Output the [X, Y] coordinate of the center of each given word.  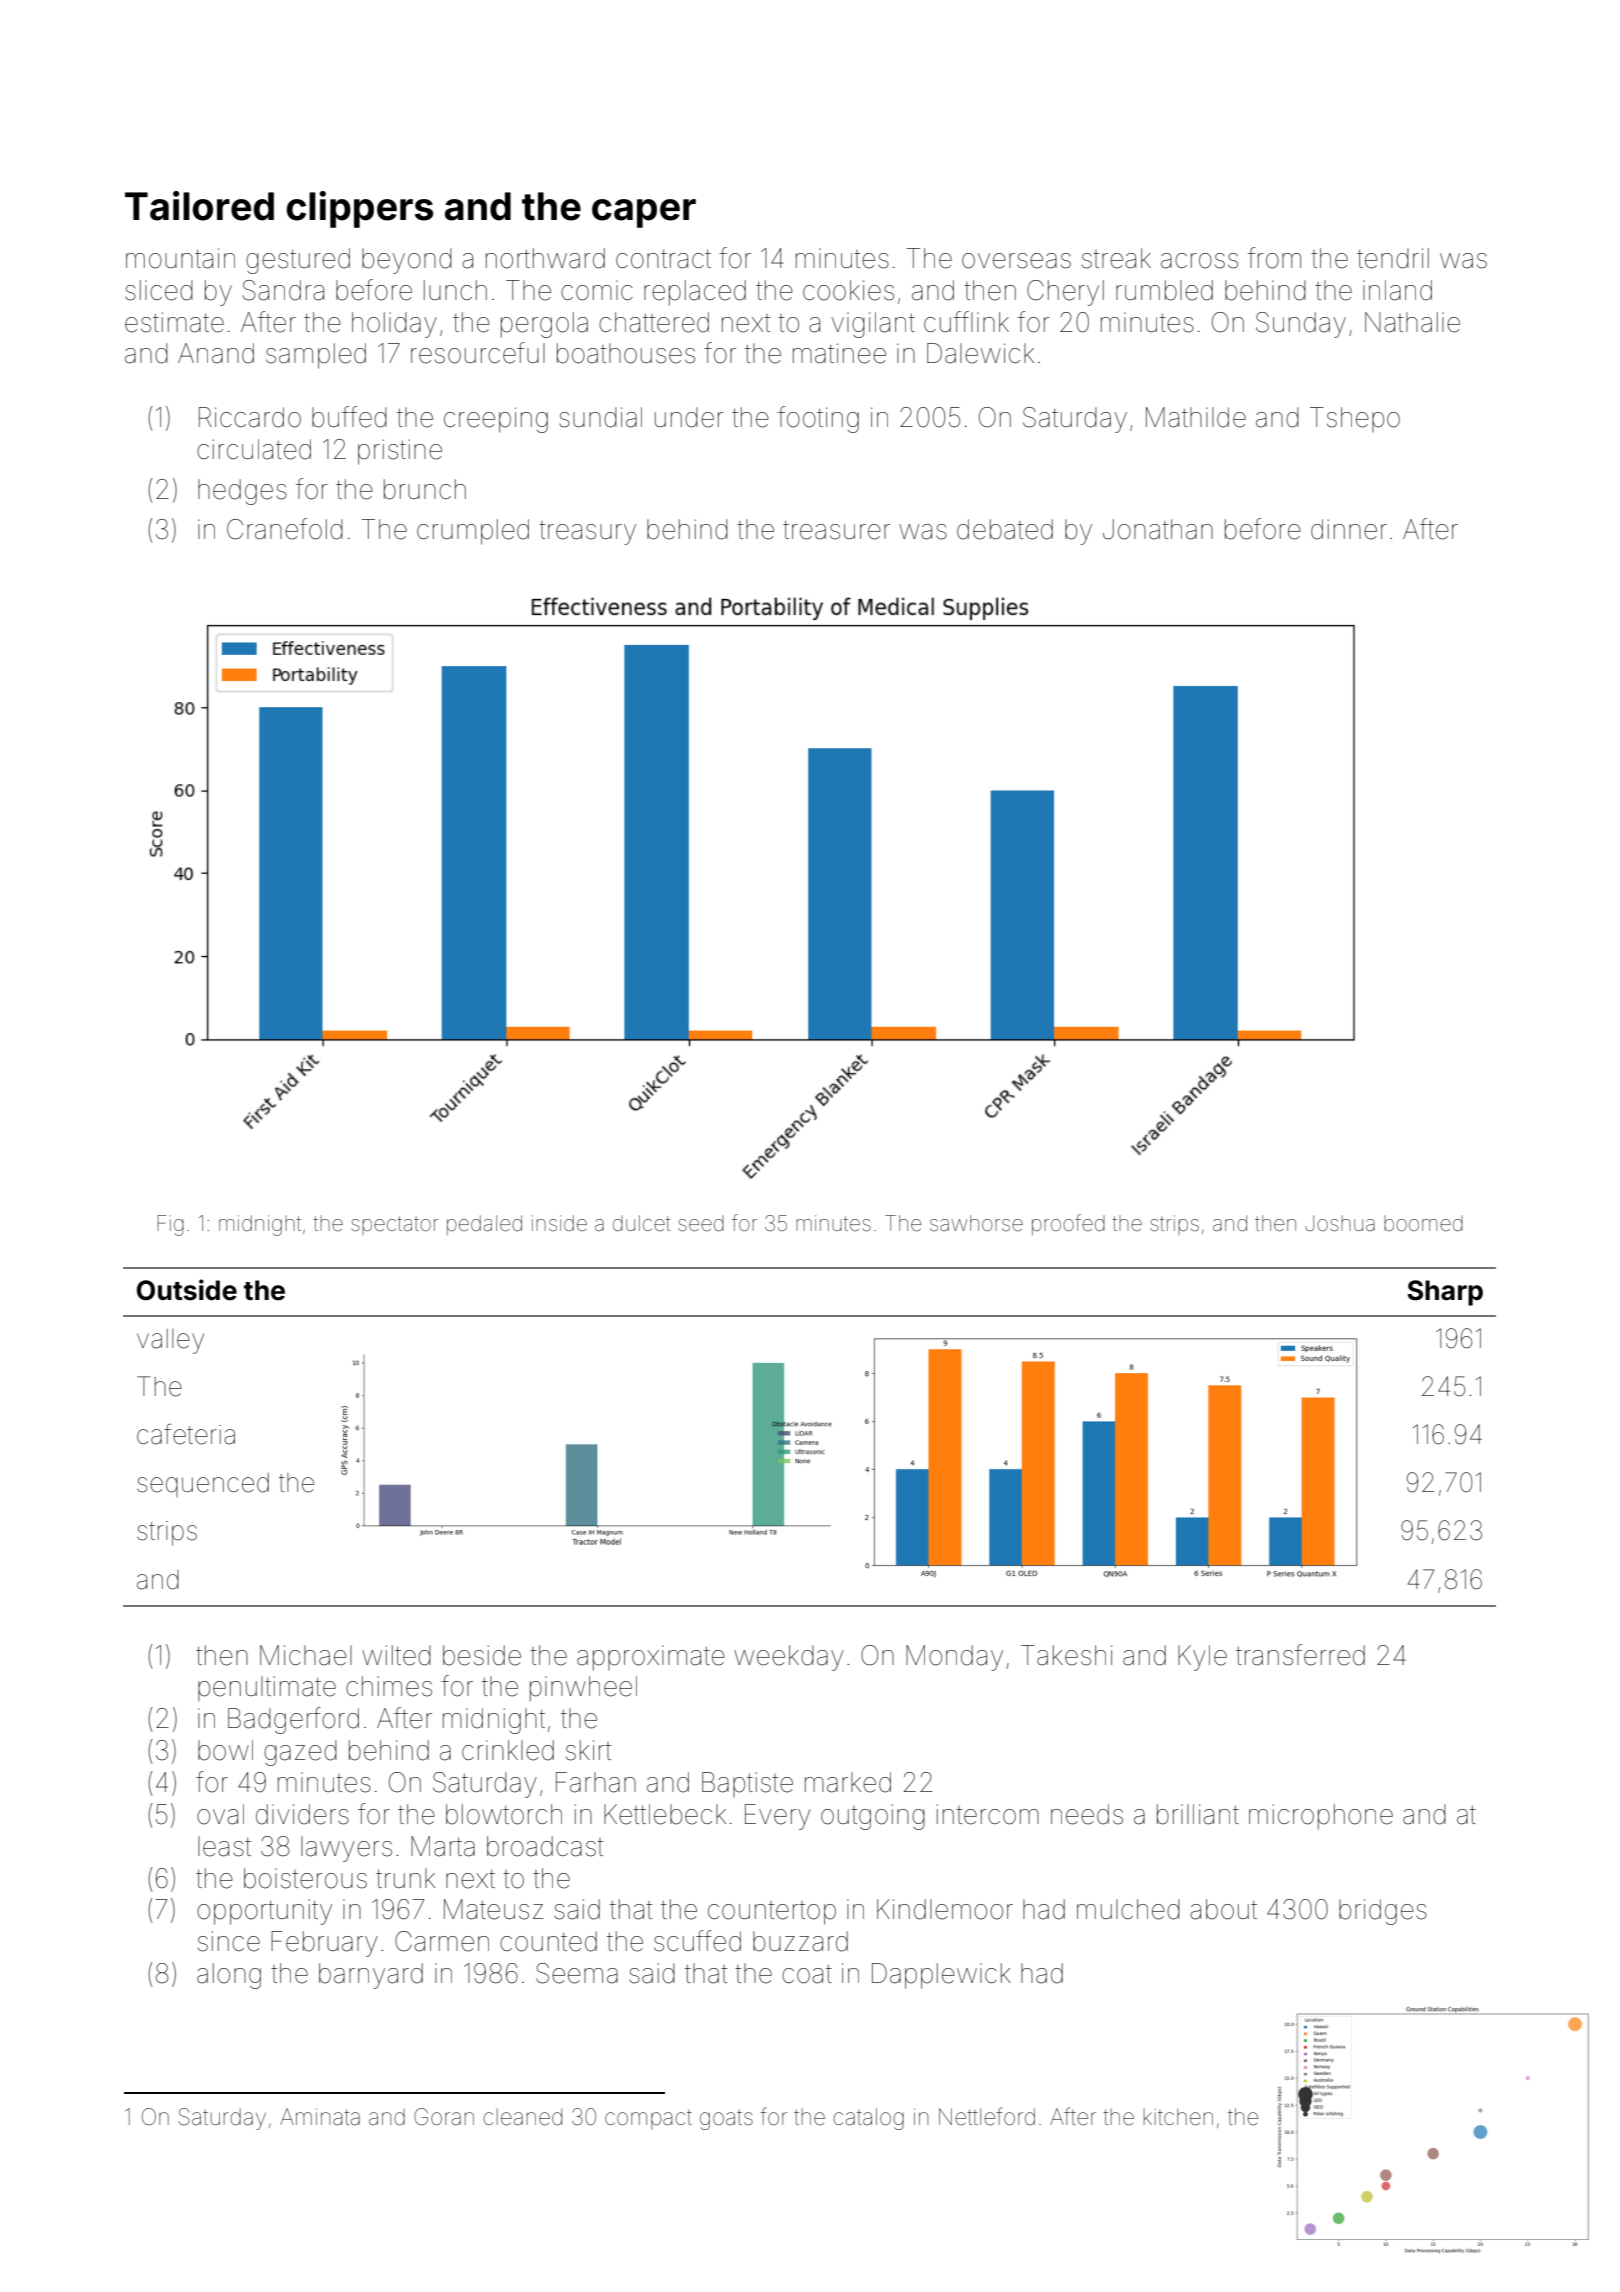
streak [1116, 258]
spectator [394, 1225]
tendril [1393, 258]
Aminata [320, 2117]
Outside [187, 1290]
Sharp [1445, 1293]
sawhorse [976, 1223]
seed [701, 1224]
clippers [359, 209]
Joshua [1340, 1223]
